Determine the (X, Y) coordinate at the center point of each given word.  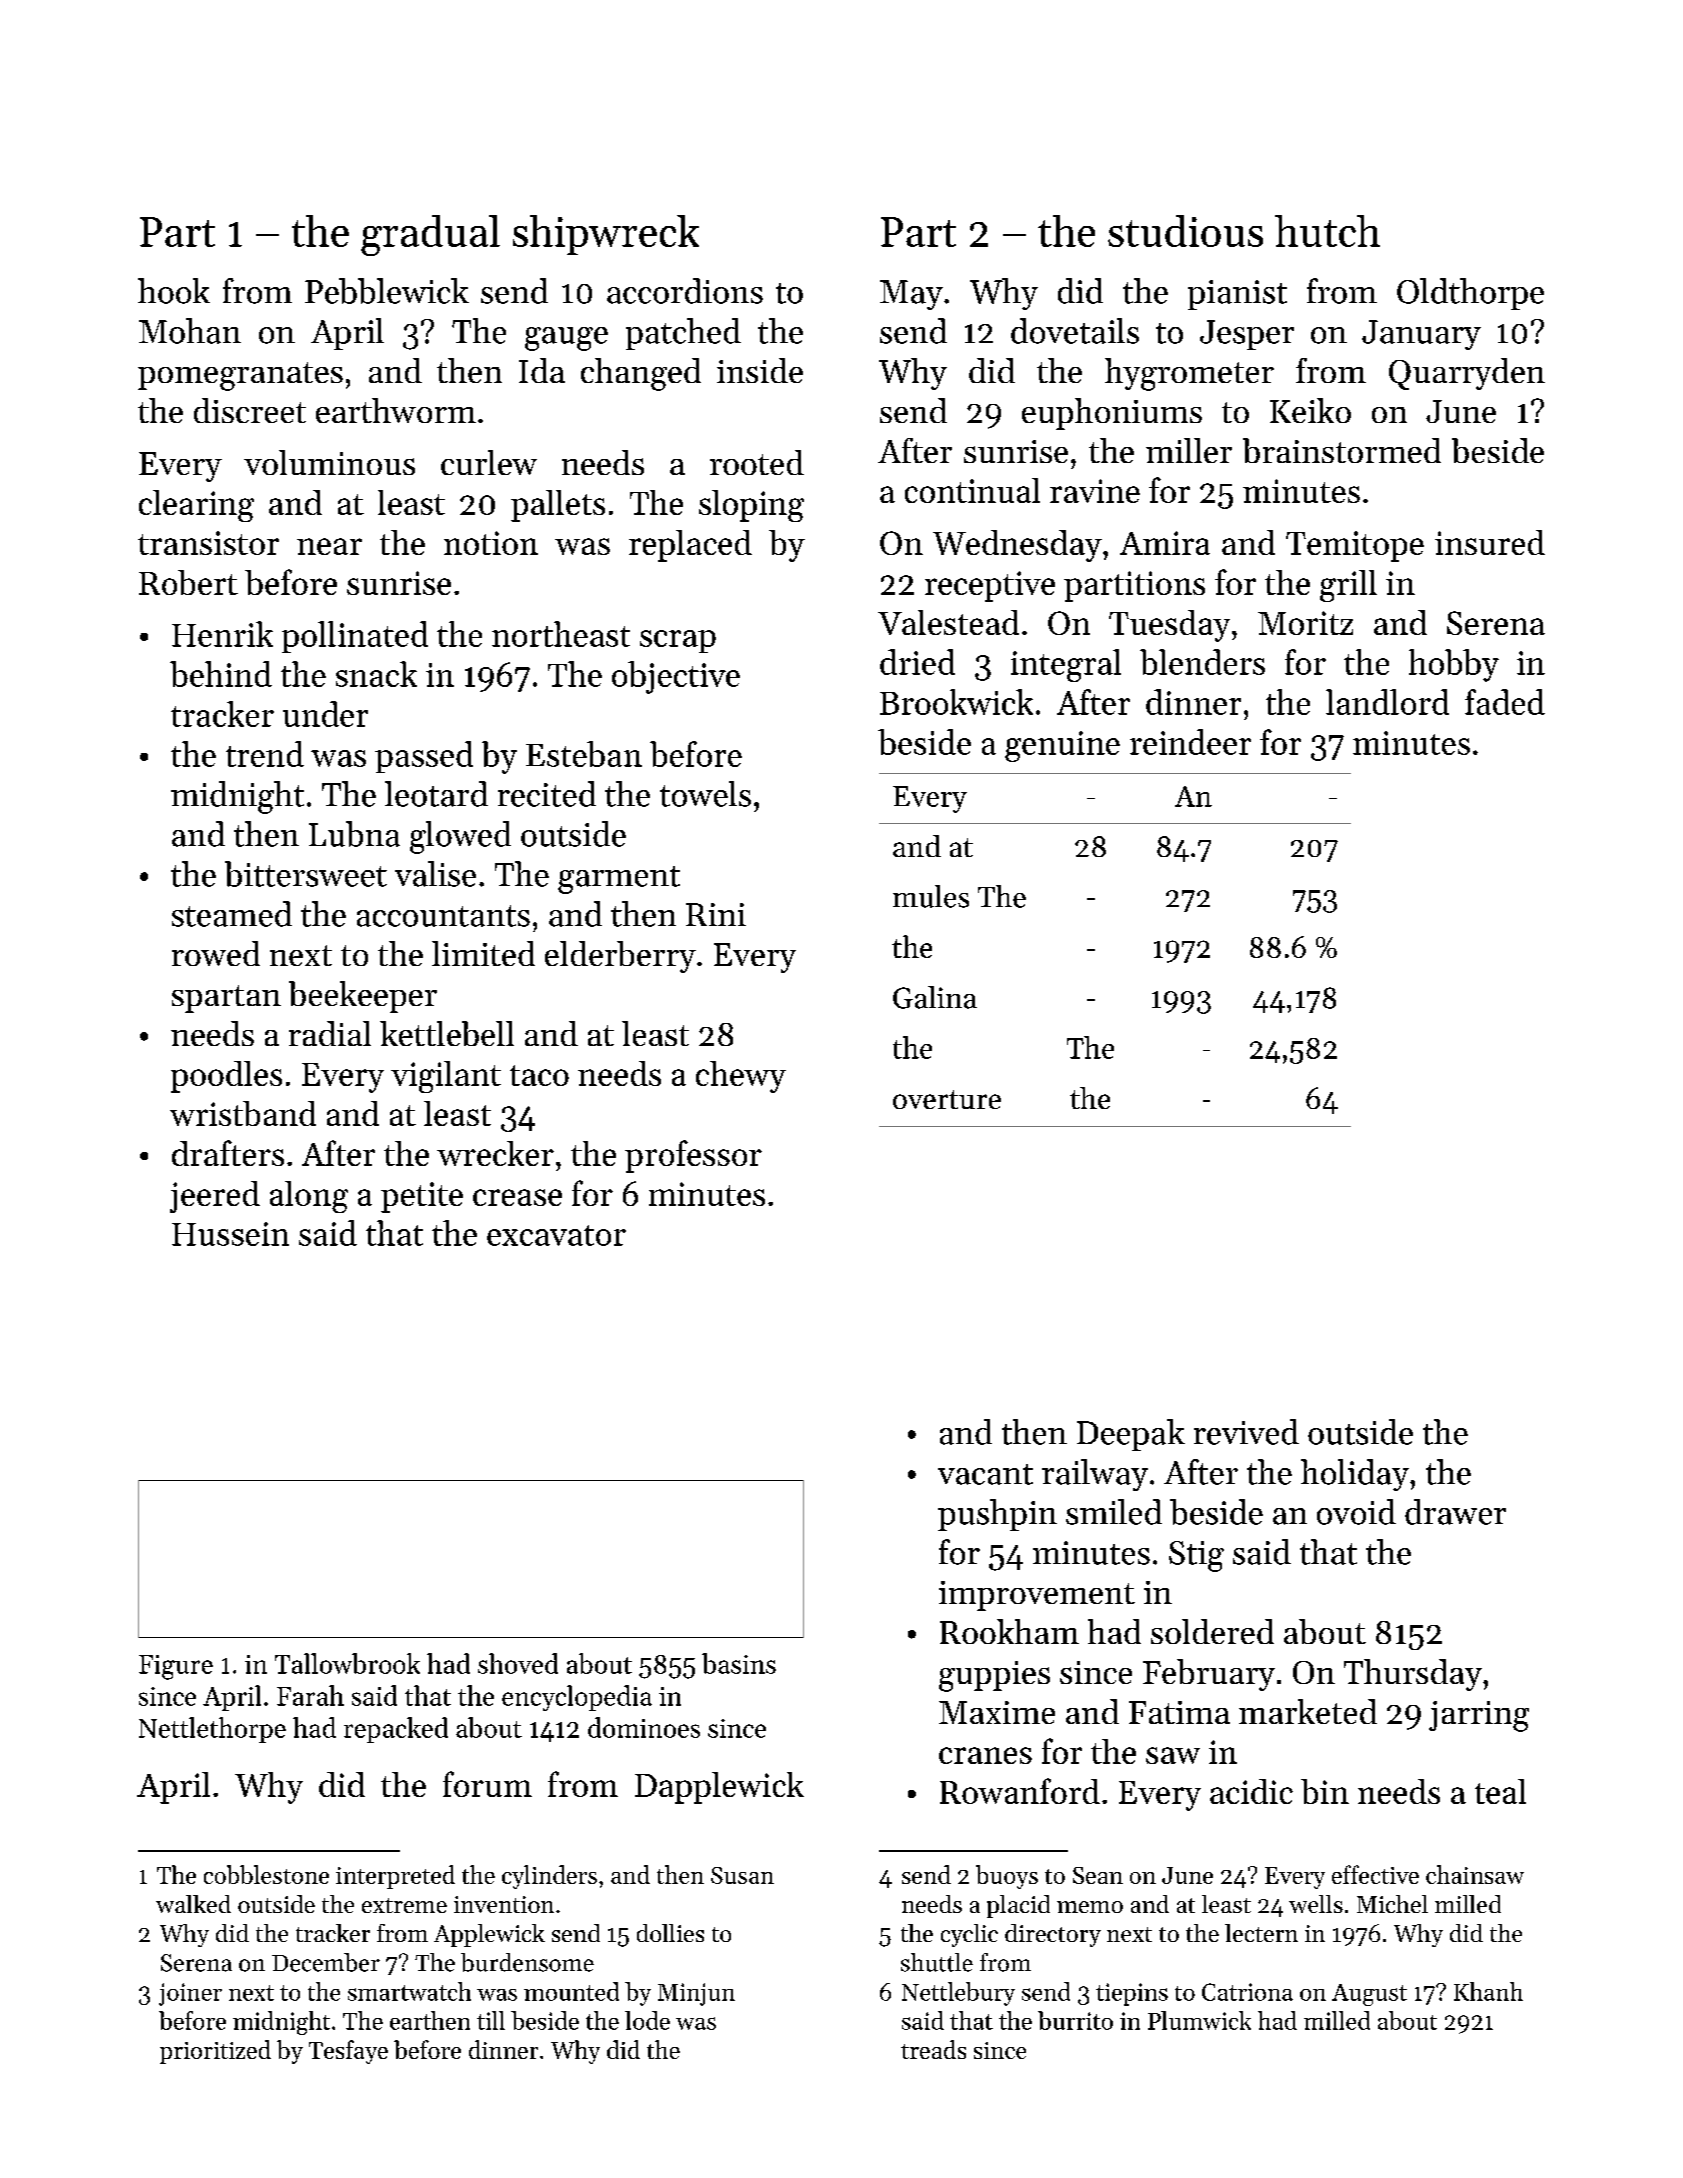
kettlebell (447, 1033)
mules (931, 896)
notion (491, 543)
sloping (751, 506)
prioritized (215, 2052)
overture (947, 1099)
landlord (1387, 702)
